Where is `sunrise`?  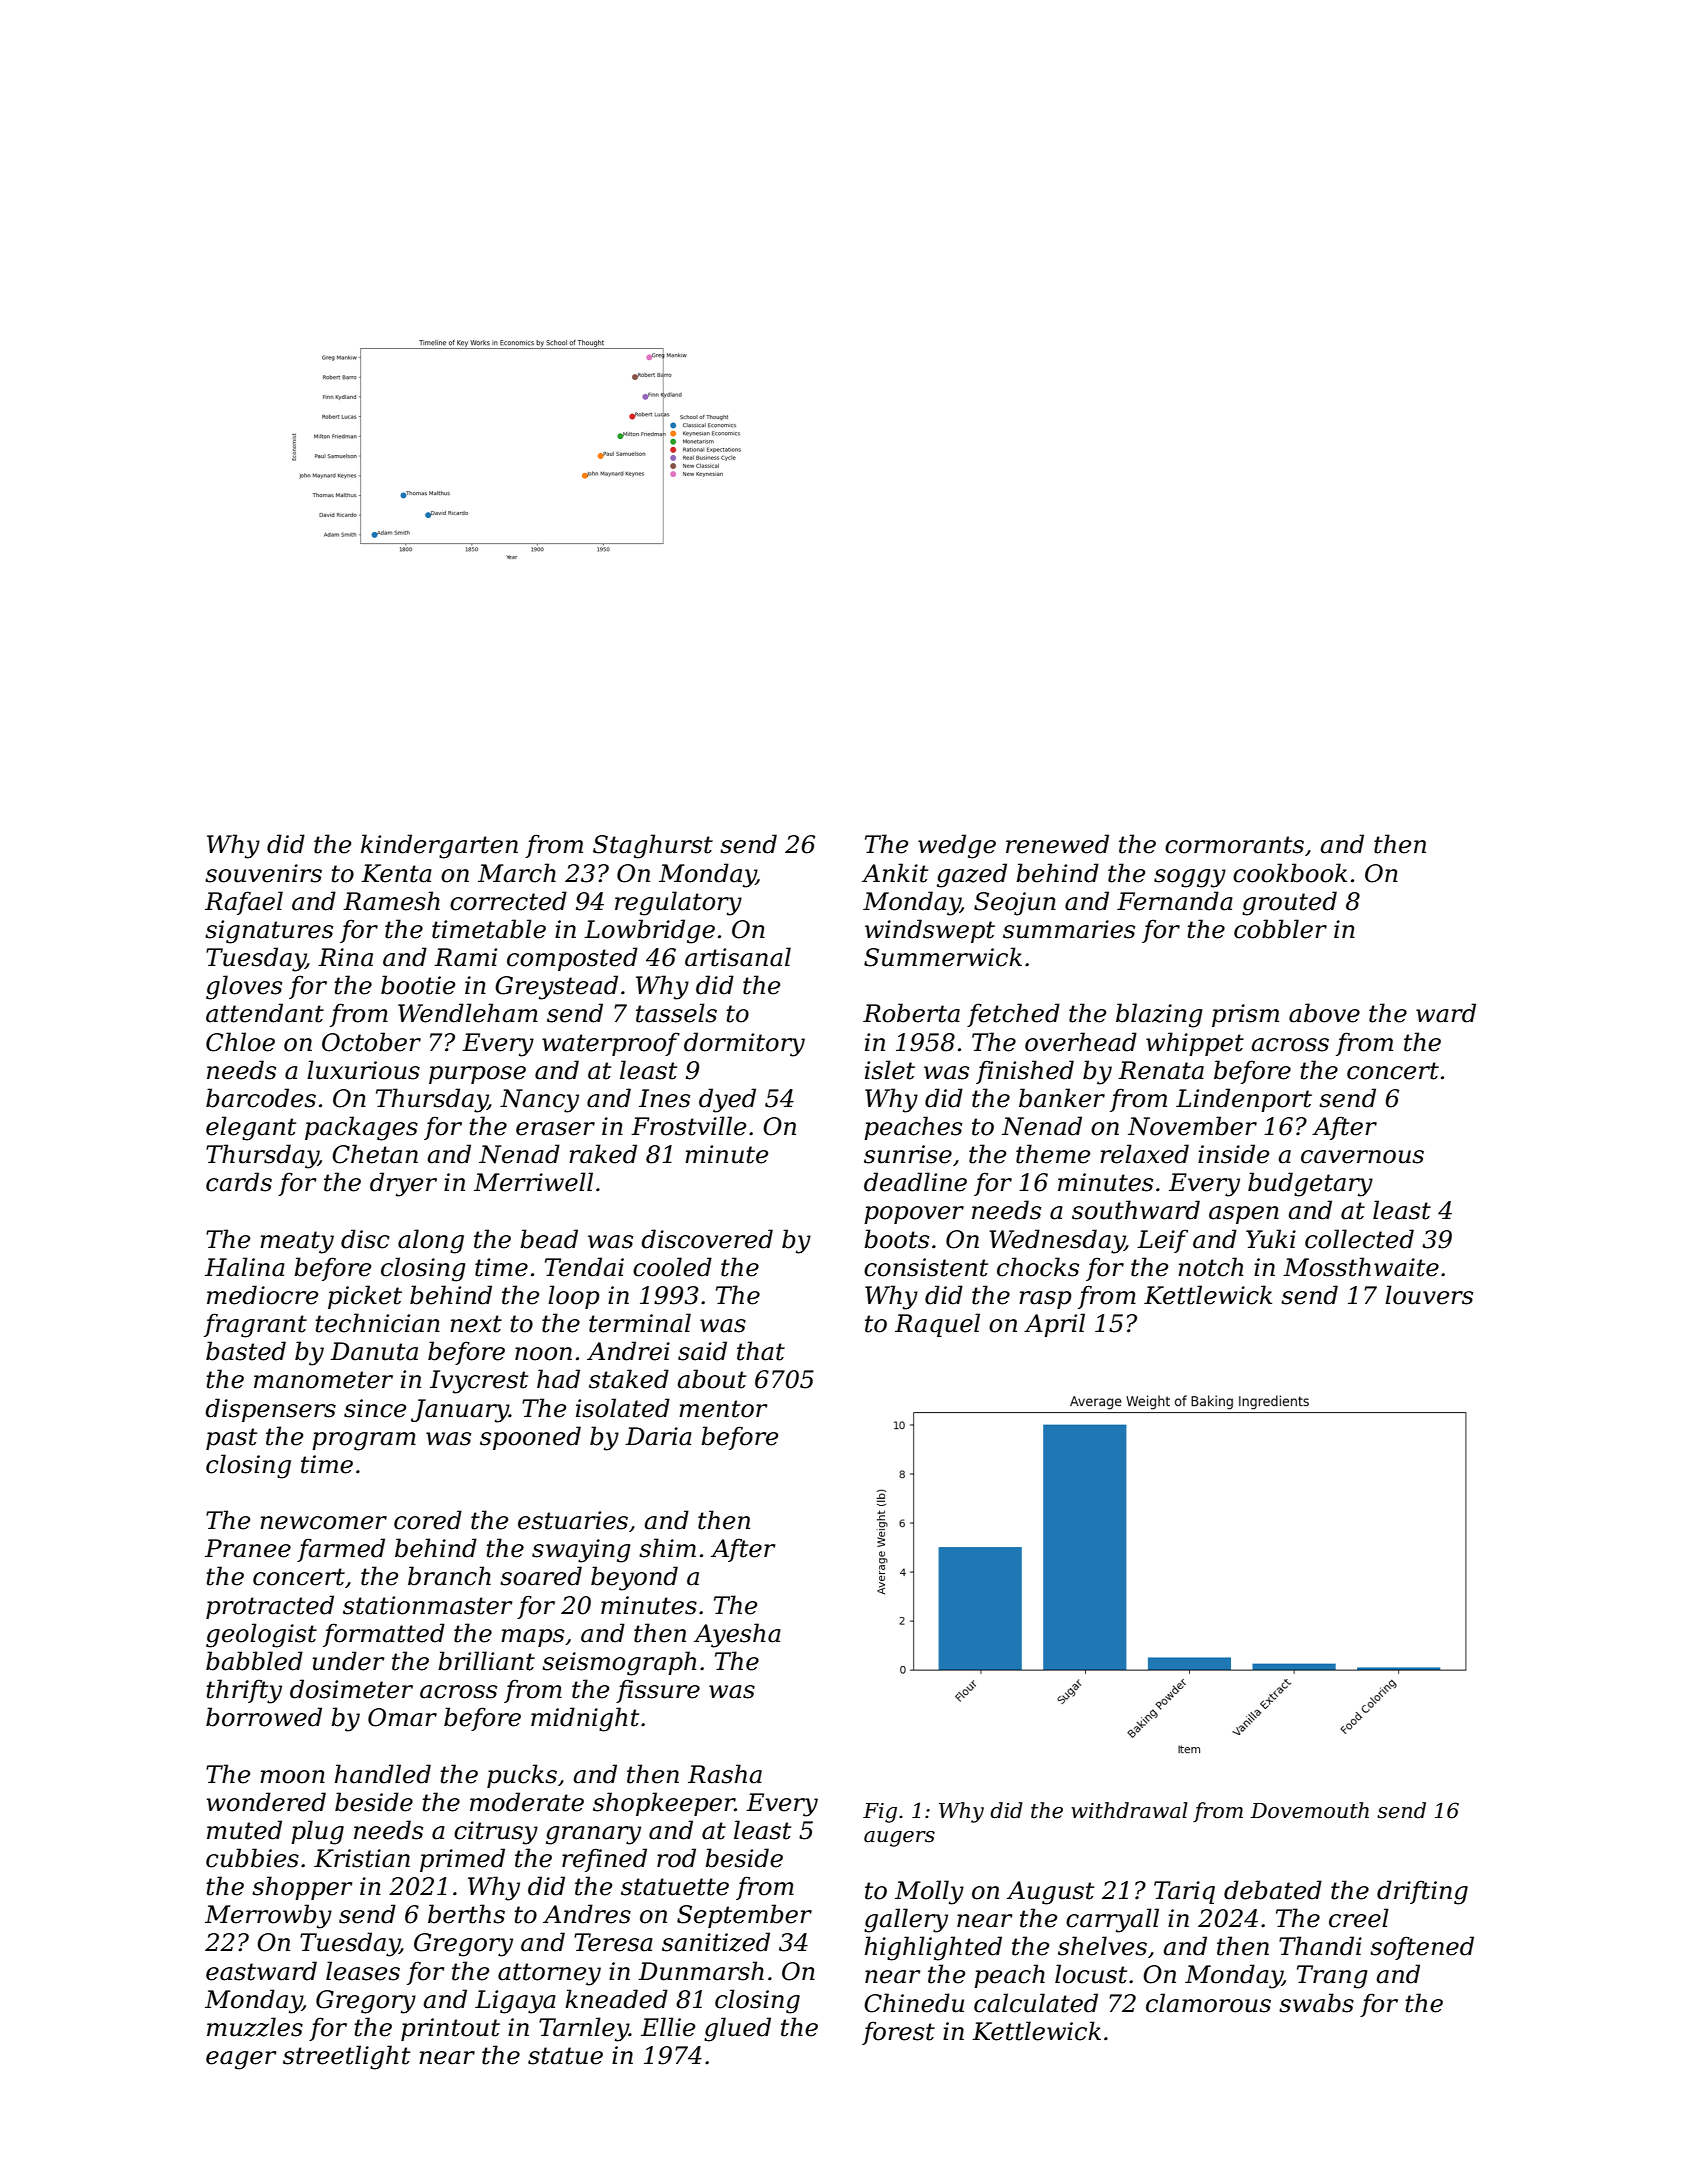 sunrise is located at coordinates (908, 1154).
